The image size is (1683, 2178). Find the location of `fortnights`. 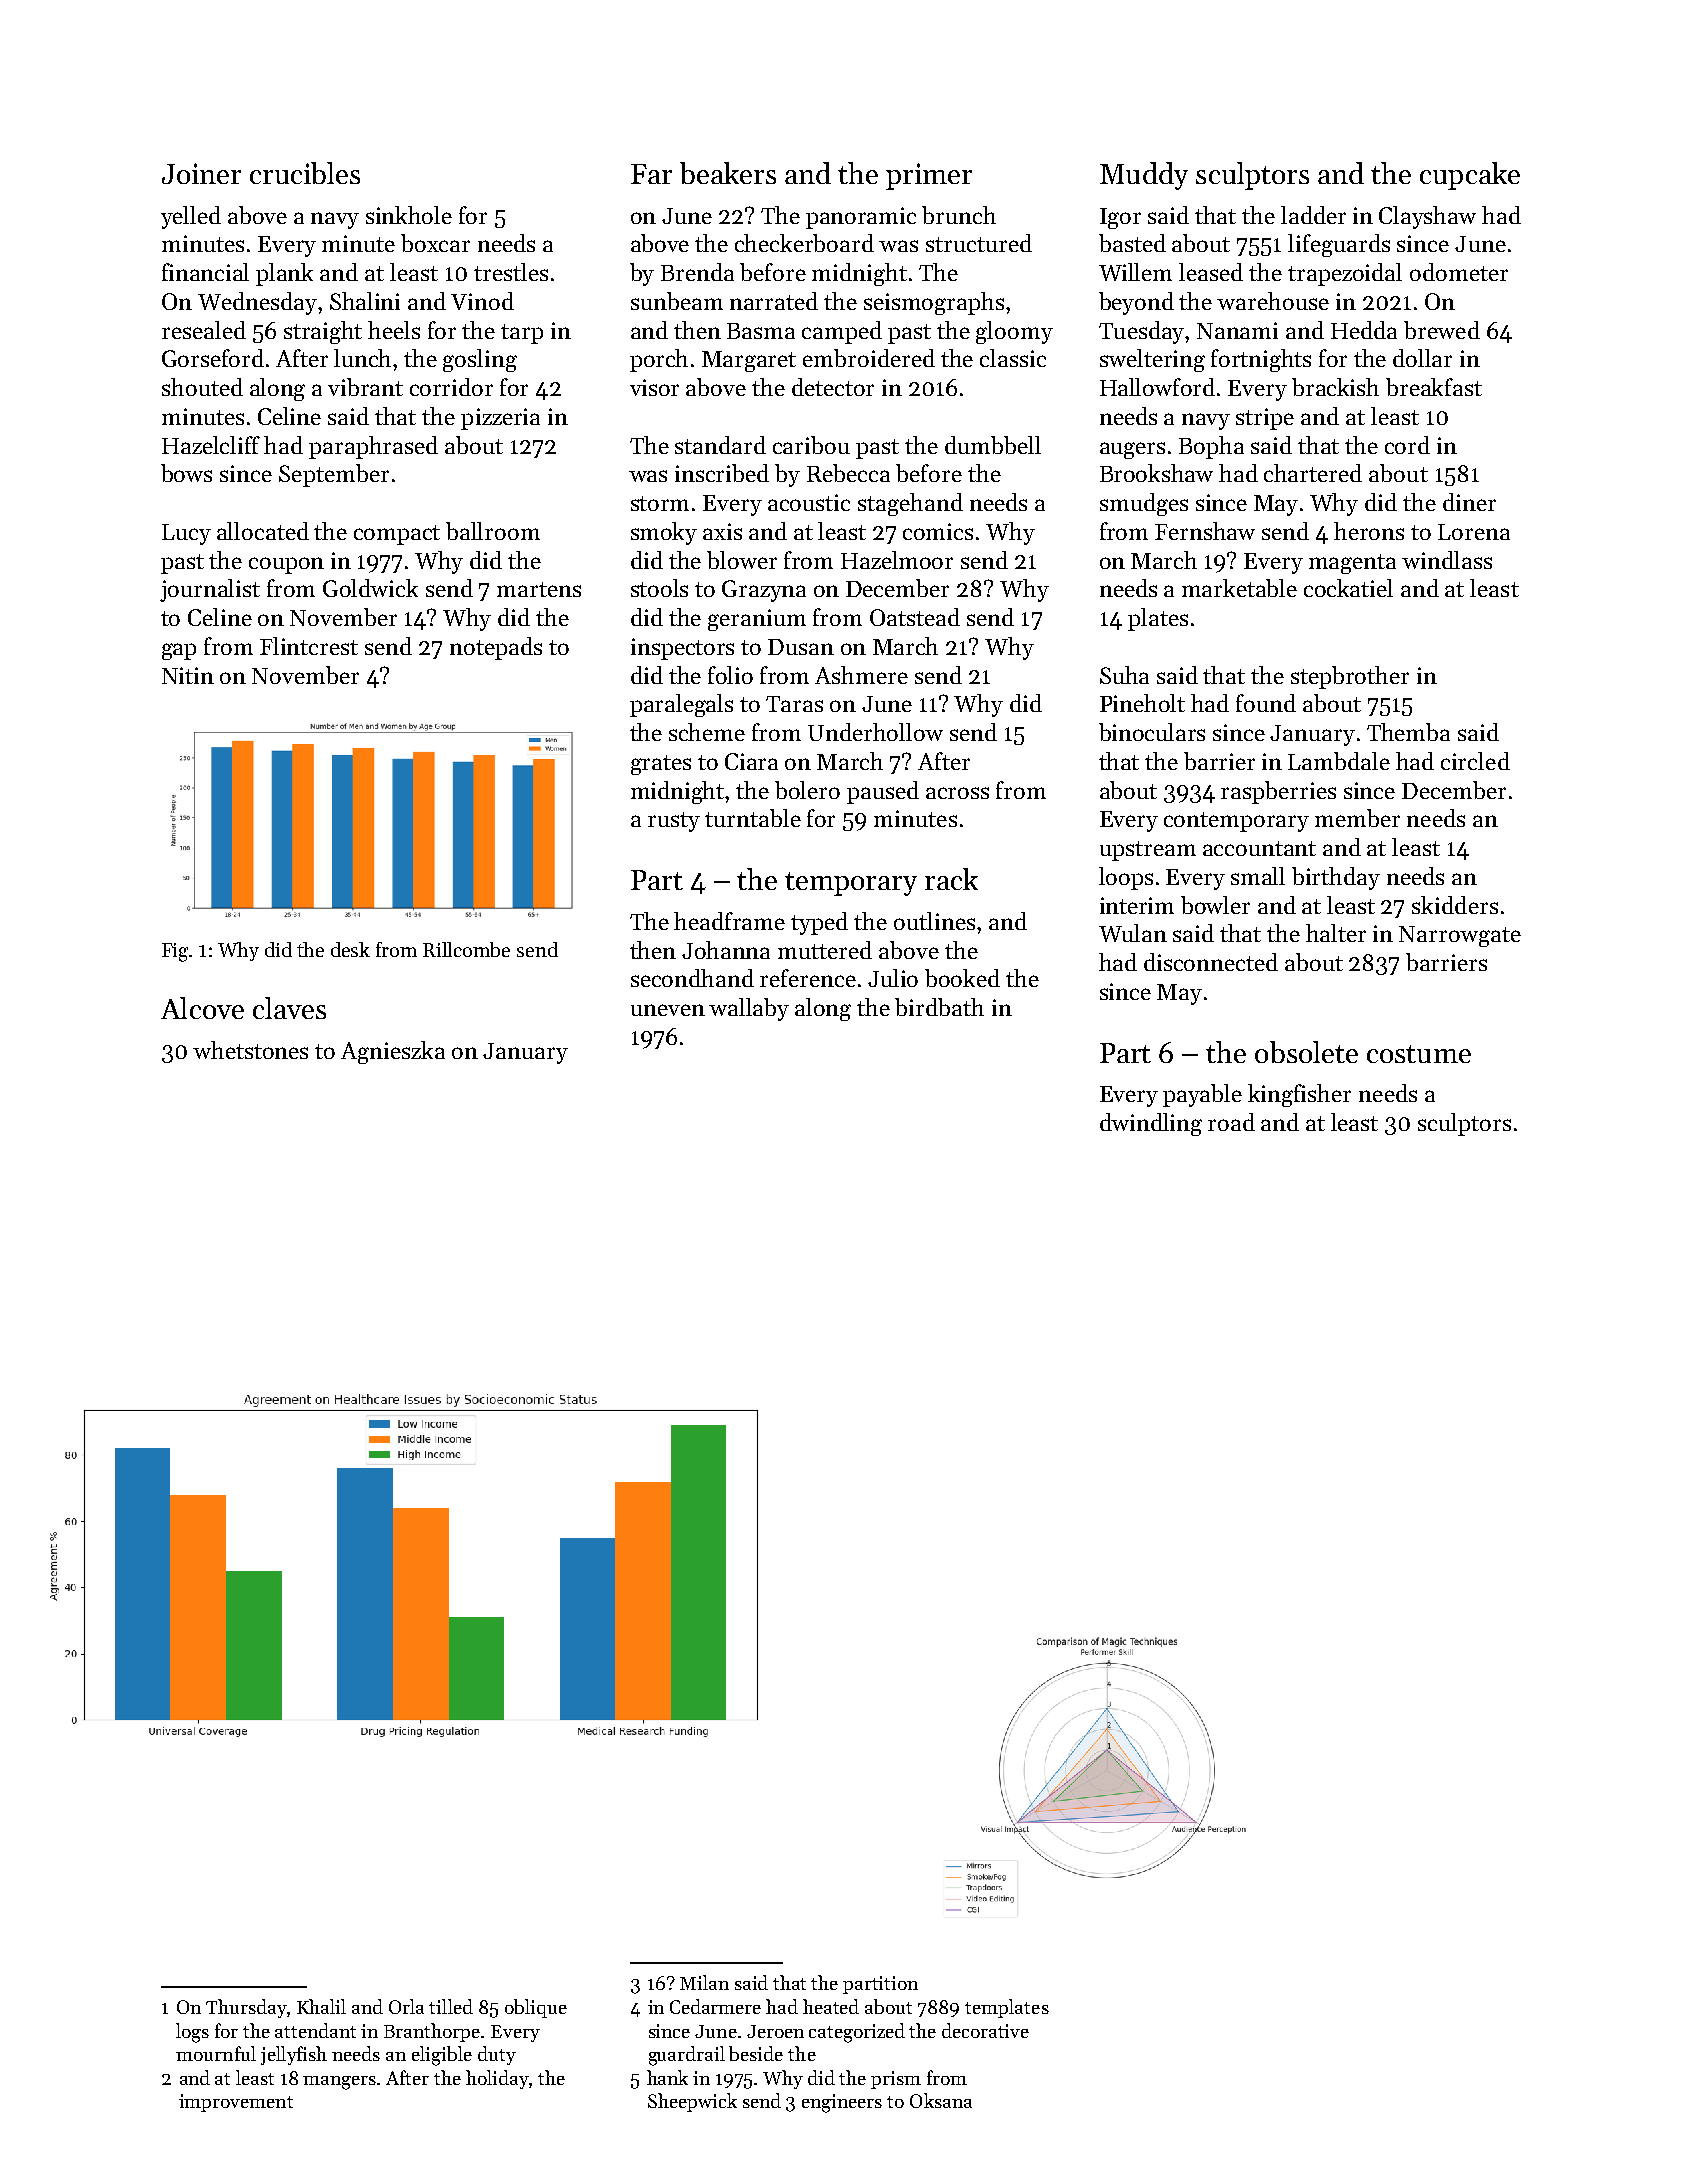

fortnights is located at coordinates (1261, 360).
